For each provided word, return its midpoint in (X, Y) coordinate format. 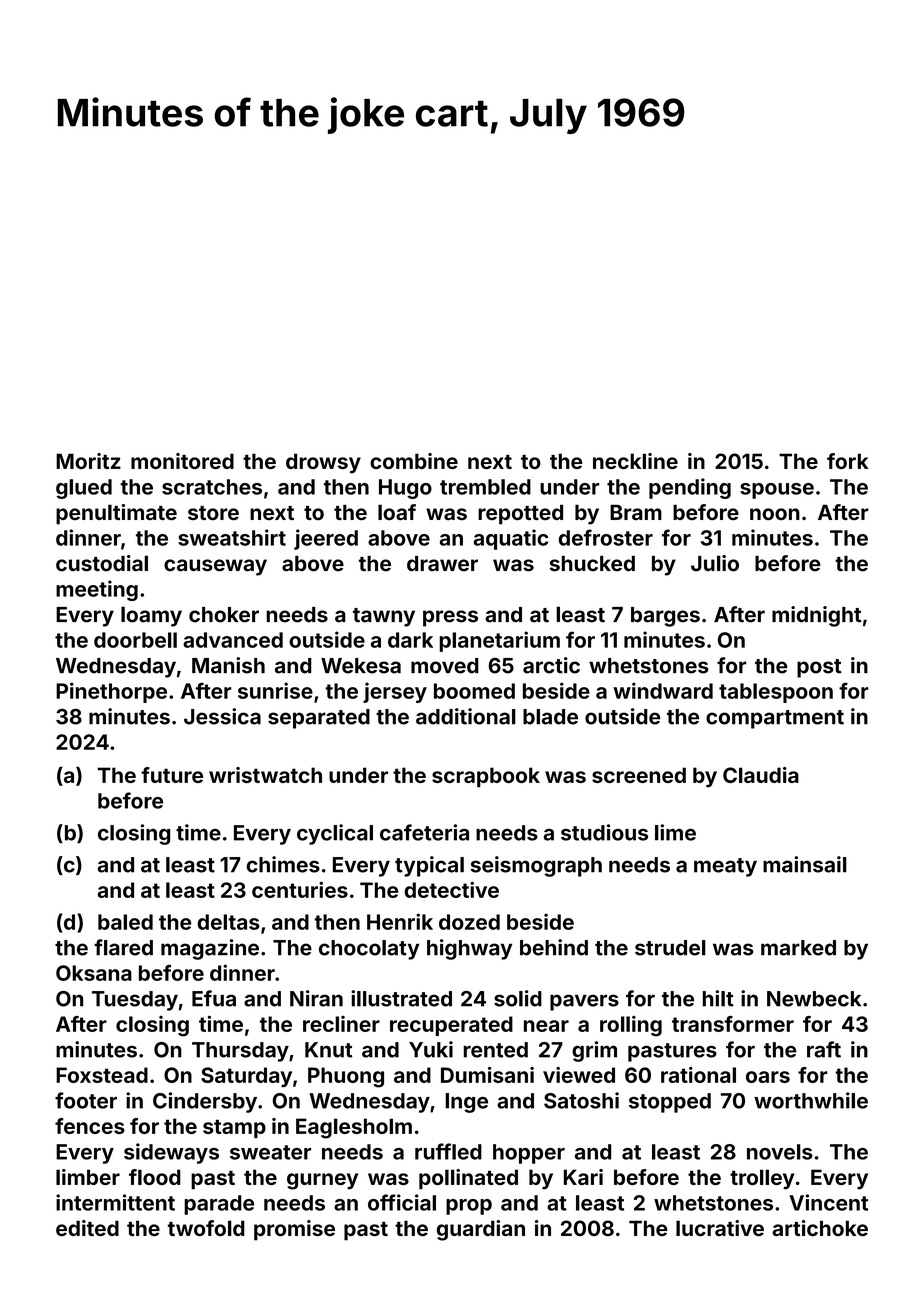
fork (847, 461)
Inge (466, 1103)
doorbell (135, 640)
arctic (551, 665)
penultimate (116, 514)
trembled (485, 487)
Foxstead (102, 1075)
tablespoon (776, 693)
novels (780, 1152)
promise (294, 1230)
